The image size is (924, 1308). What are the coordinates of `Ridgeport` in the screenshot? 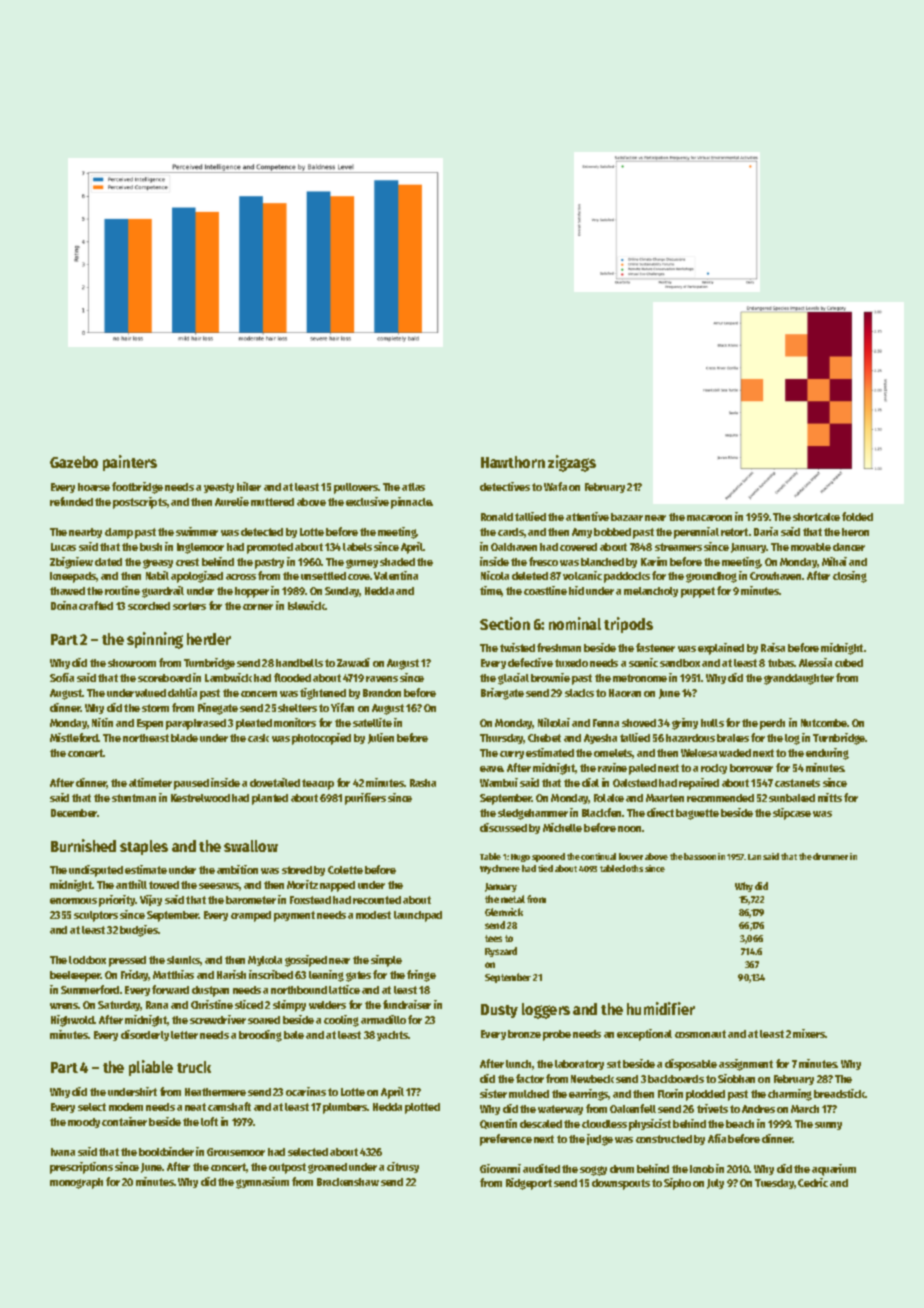 It's located at (529, 1184).
